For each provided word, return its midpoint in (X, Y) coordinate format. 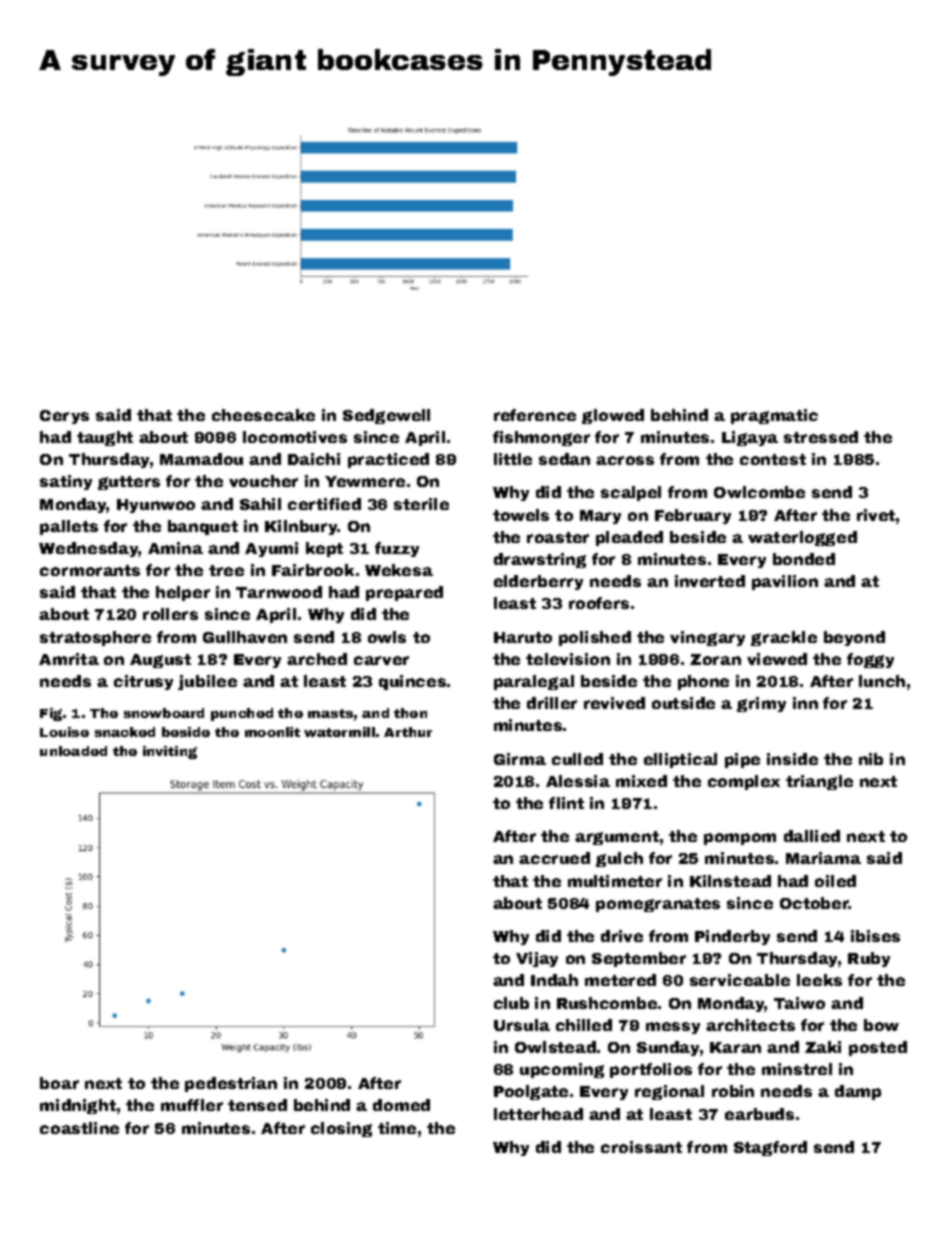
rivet (876, 515)
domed (401, 1105)
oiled (835, 881)
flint (566, 803)
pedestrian (231, 1084)
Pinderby (732, 937)
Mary (600, 517)
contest (773, 459)
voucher (263, 481)
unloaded (73, 751)
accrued (554, 858)
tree (226, 570)
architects (750, 1025)
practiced (388, 460)
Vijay (537, 959)
